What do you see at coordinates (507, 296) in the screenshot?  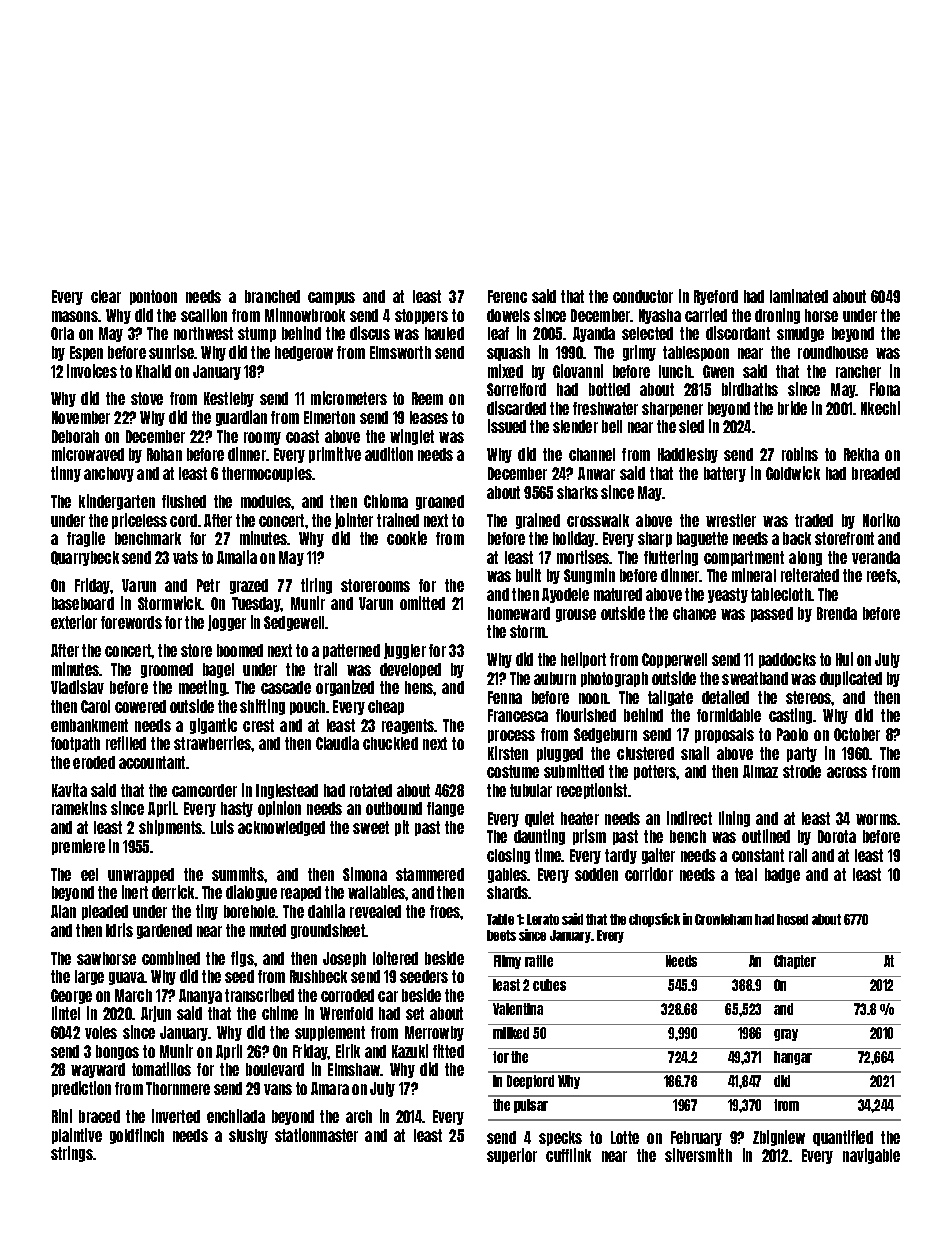 I see `Ferenc` at bounding box center [507, 296].
